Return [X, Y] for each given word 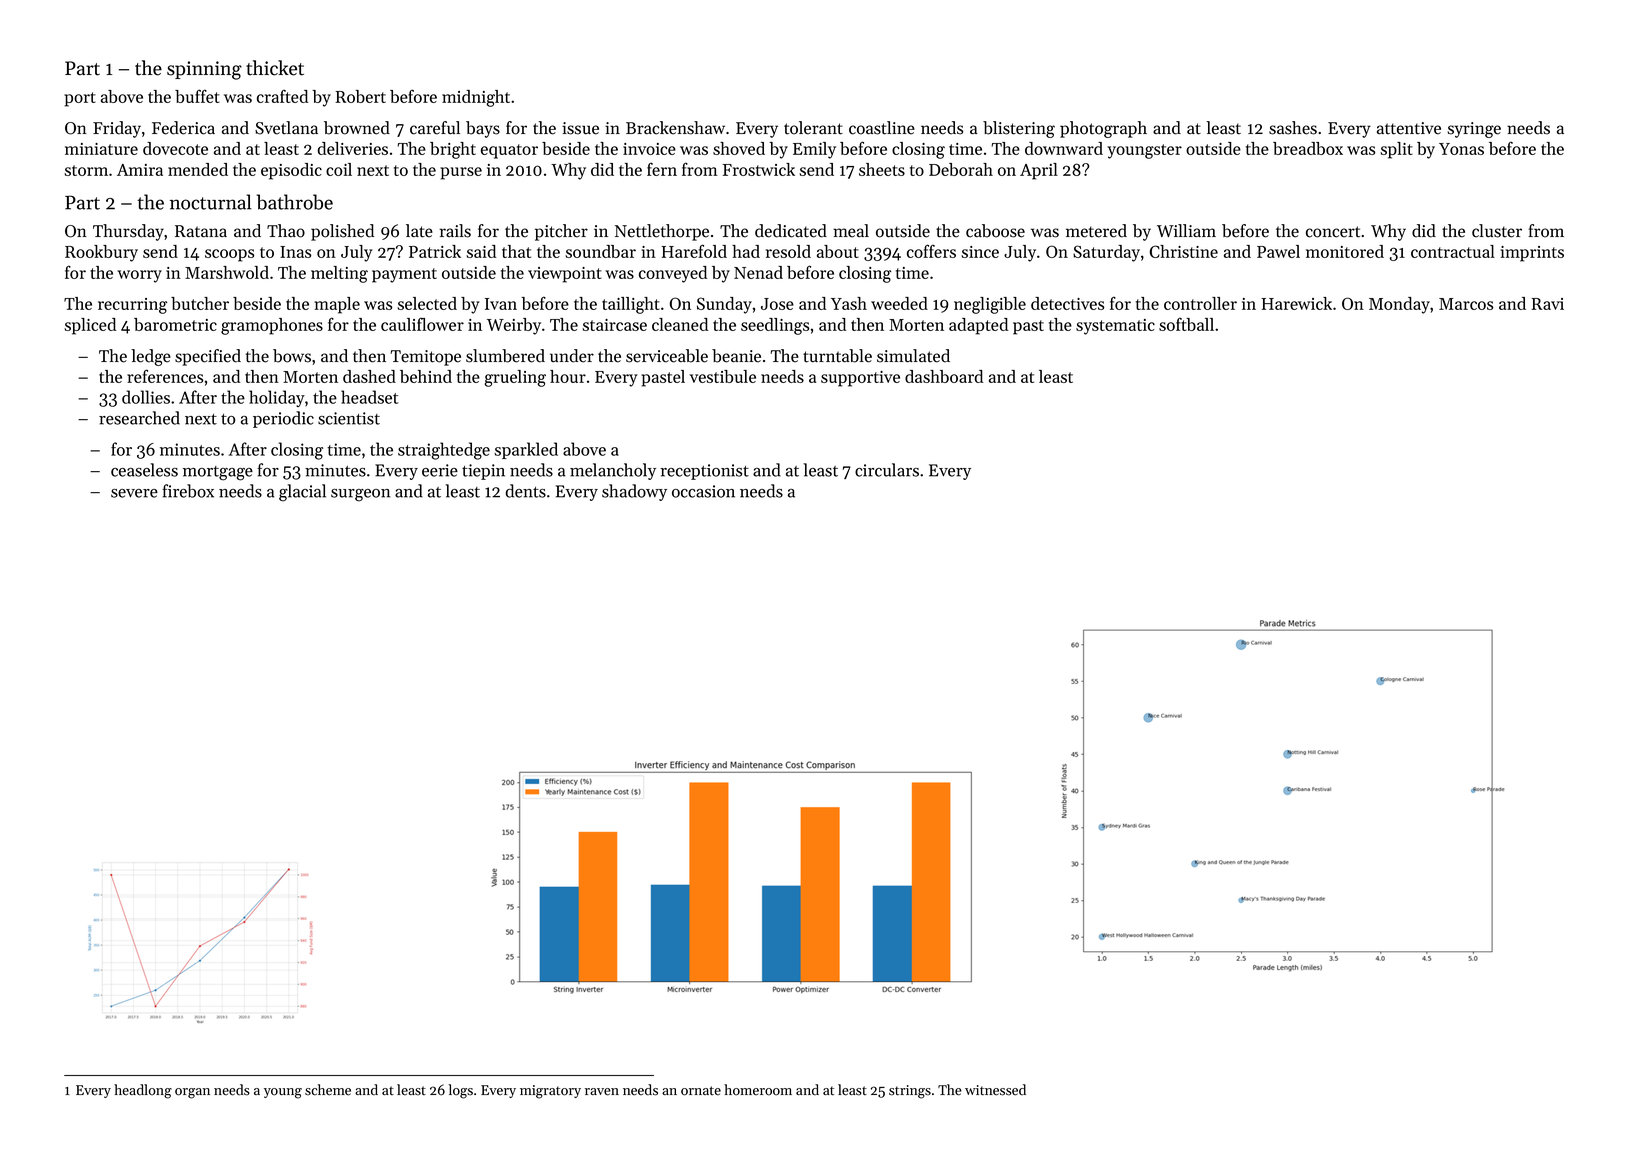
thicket [275, 68]
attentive [1409, 128]
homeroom [758, 1090]
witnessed [995, 1090]
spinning [204, 70]
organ [192, 1093]
